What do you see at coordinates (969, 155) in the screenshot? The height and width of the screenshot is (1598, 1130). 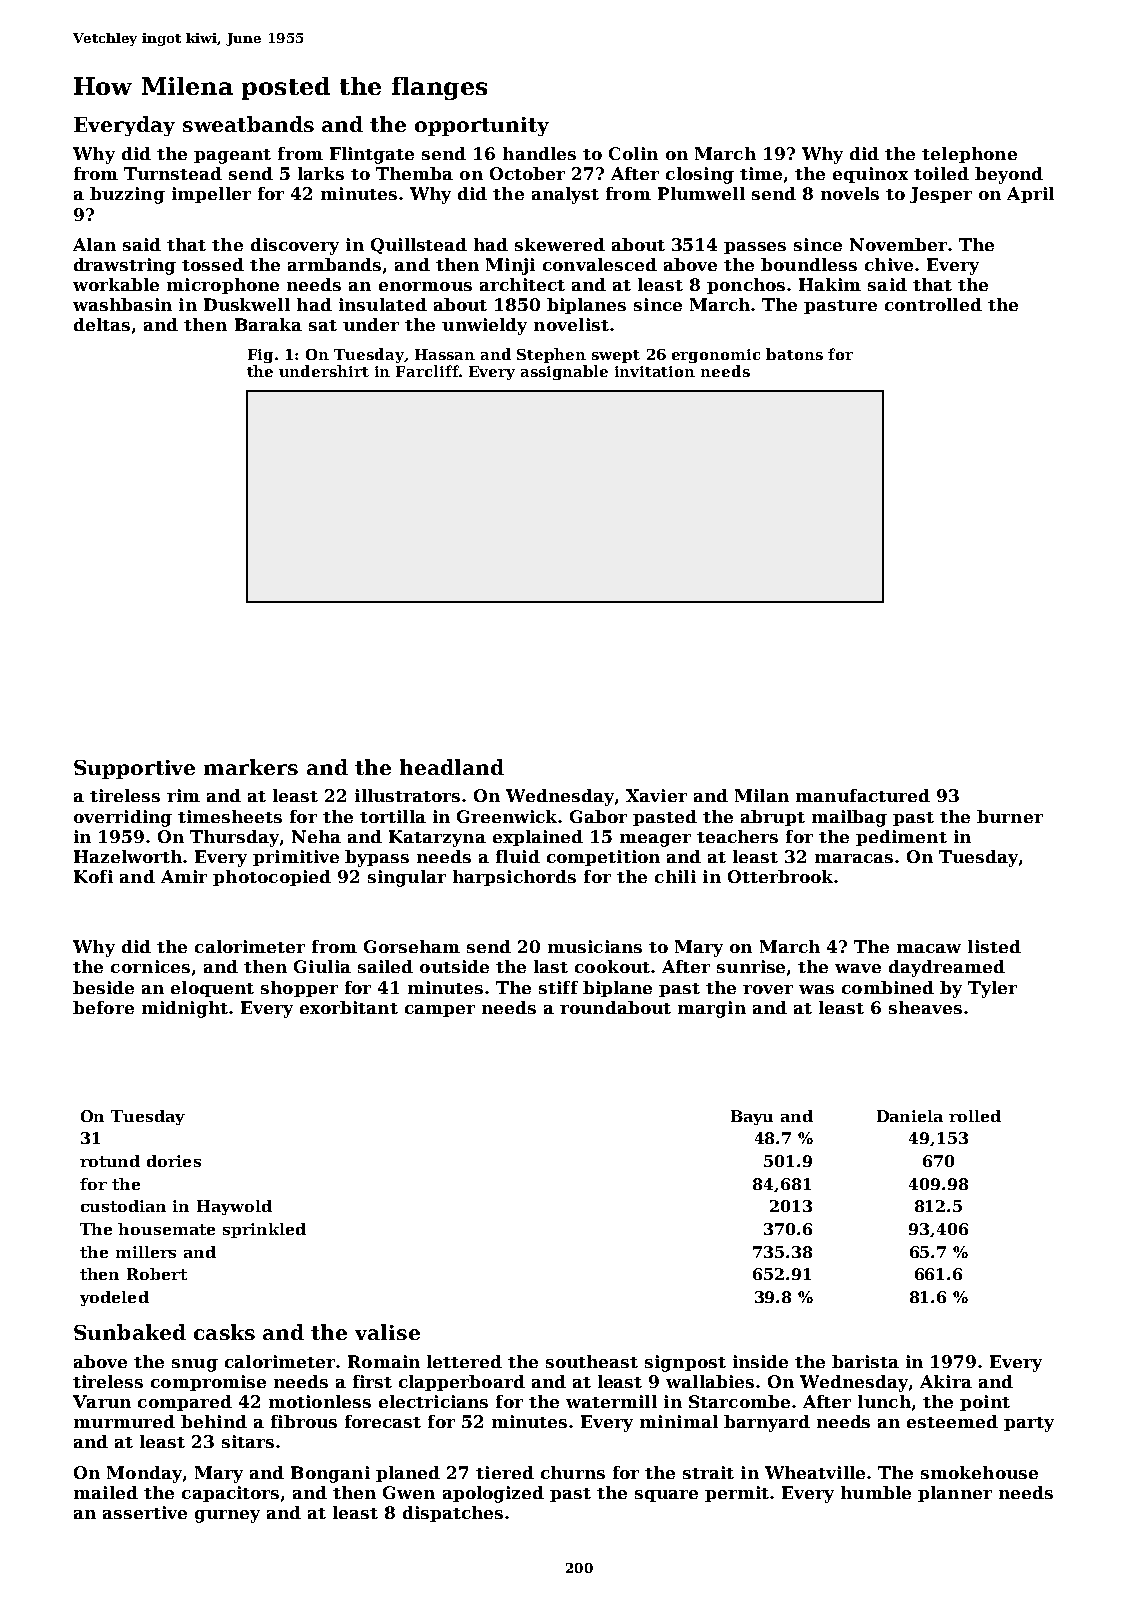 I see `telephone` at bounding box center [969, 155].
